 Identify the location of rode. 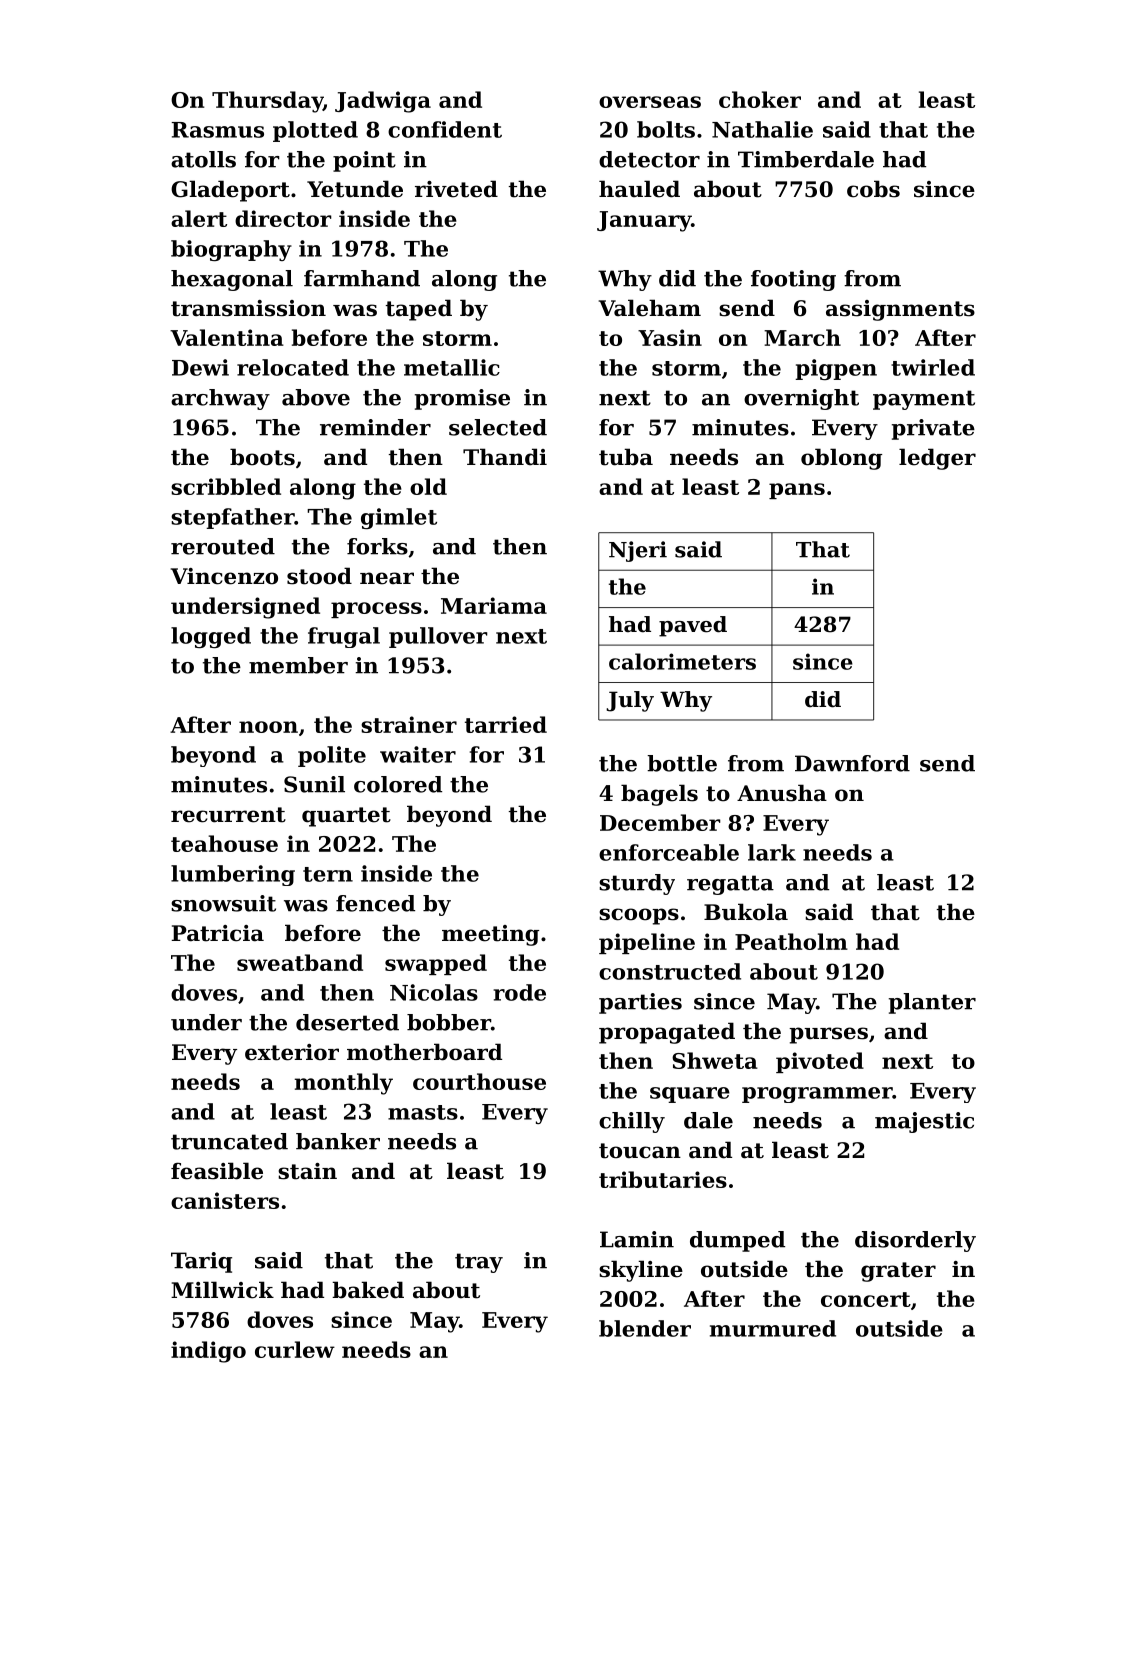
(519, 992).
